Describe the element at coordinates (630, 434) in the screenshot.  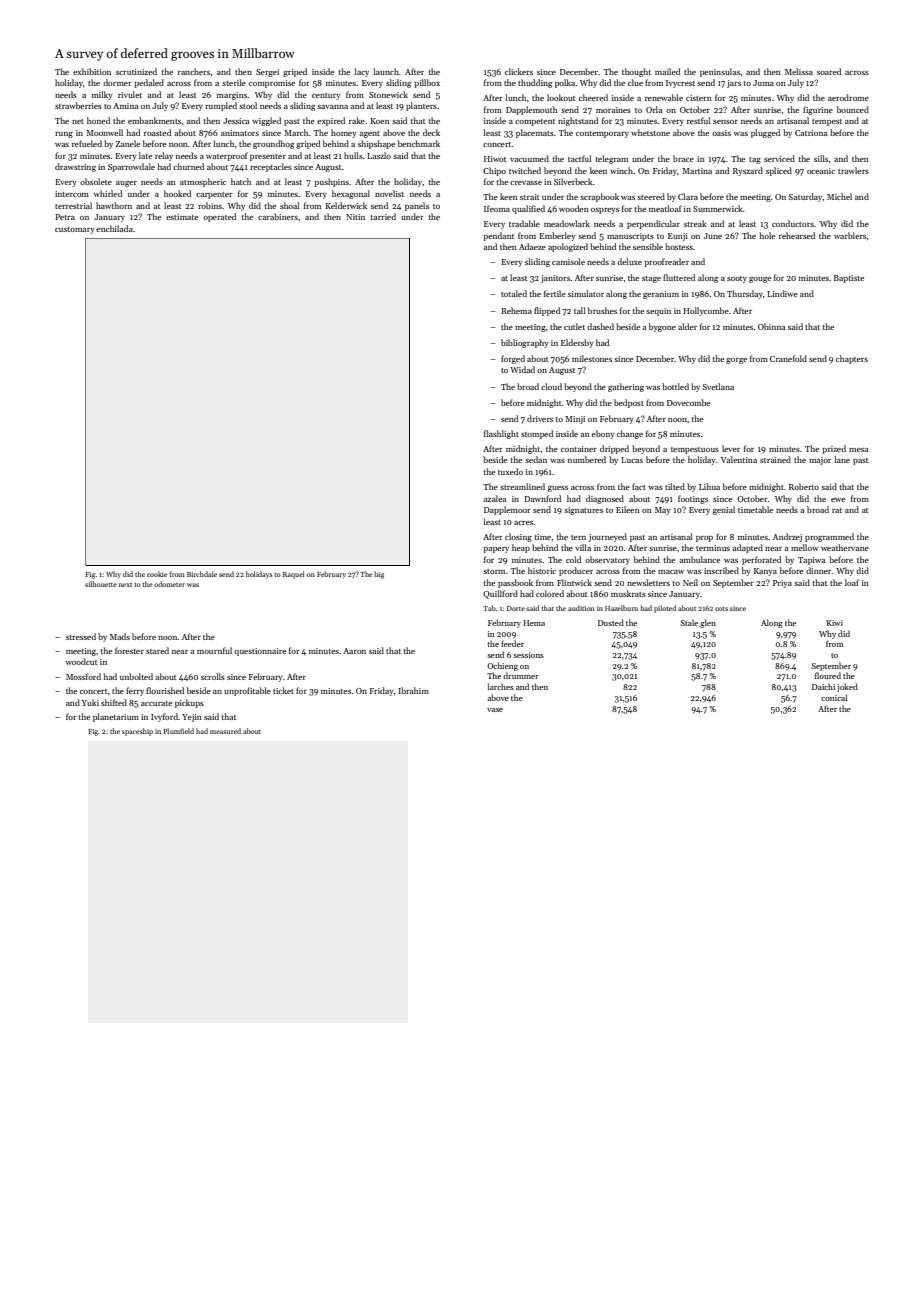
I see `change` at that location.
